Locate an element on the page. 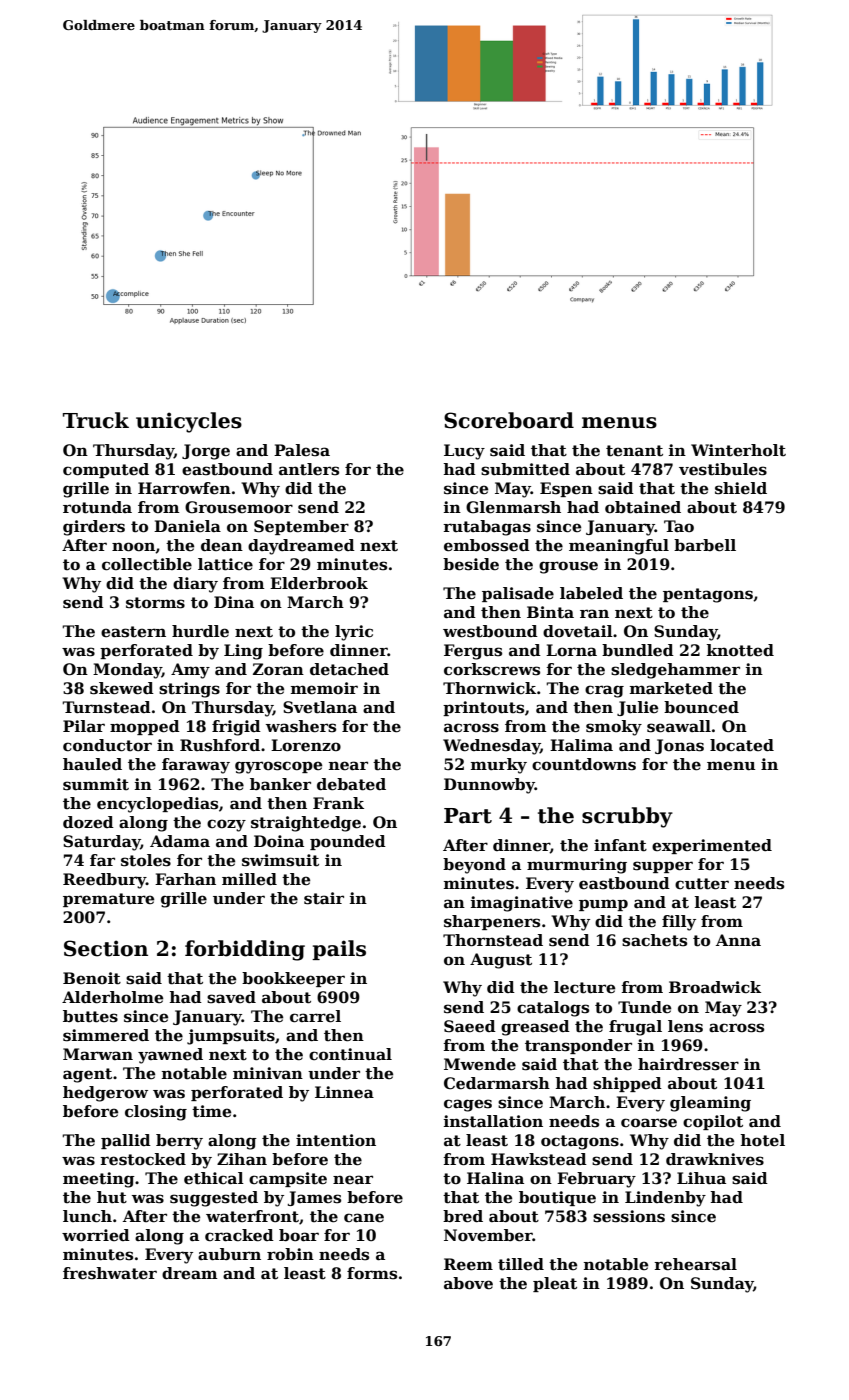 The width and height of the page is (849, 1400). Truck is located at coordinates (96, 420).
